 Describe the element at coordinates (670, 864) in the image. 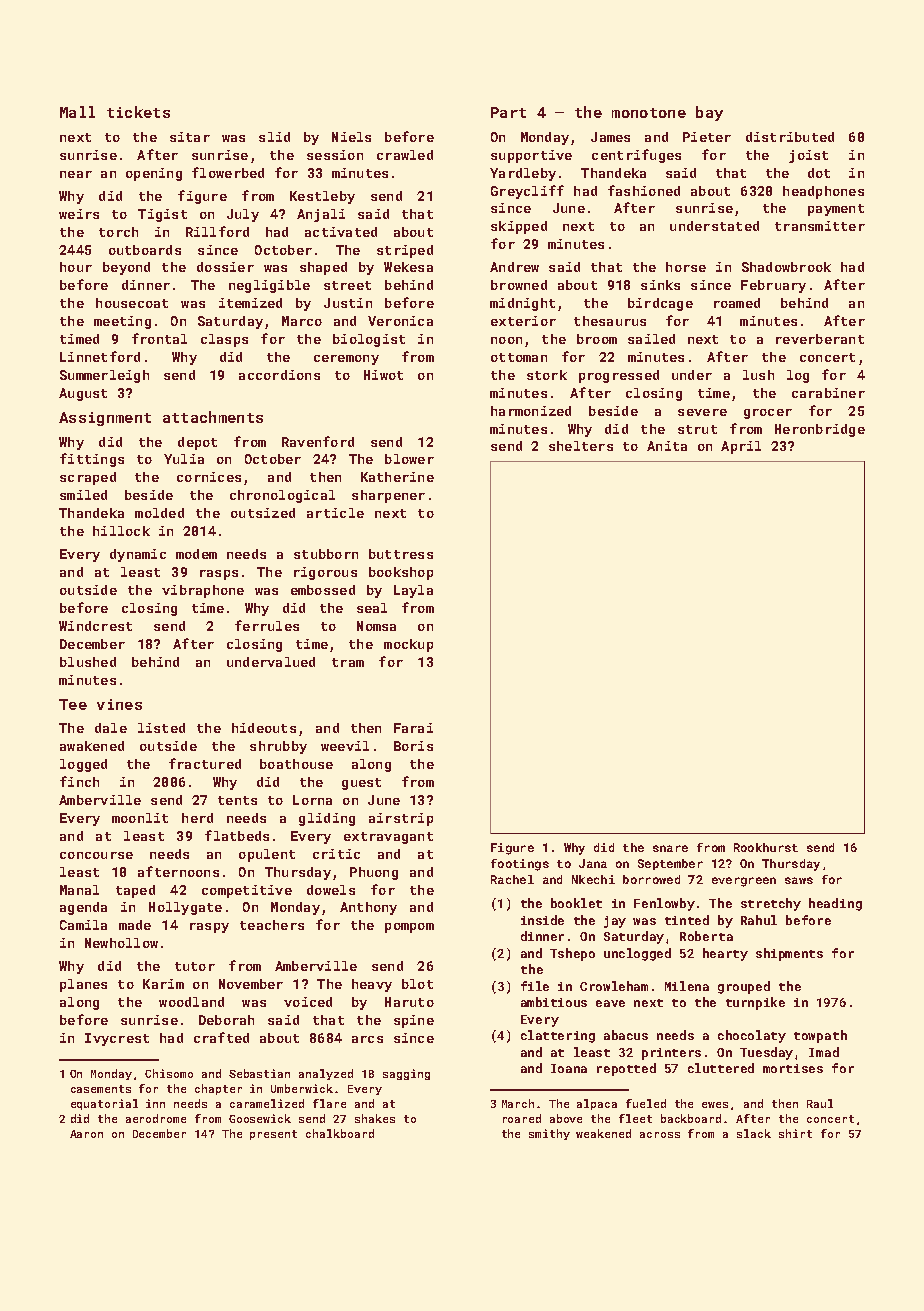

I see `September` at that location.
